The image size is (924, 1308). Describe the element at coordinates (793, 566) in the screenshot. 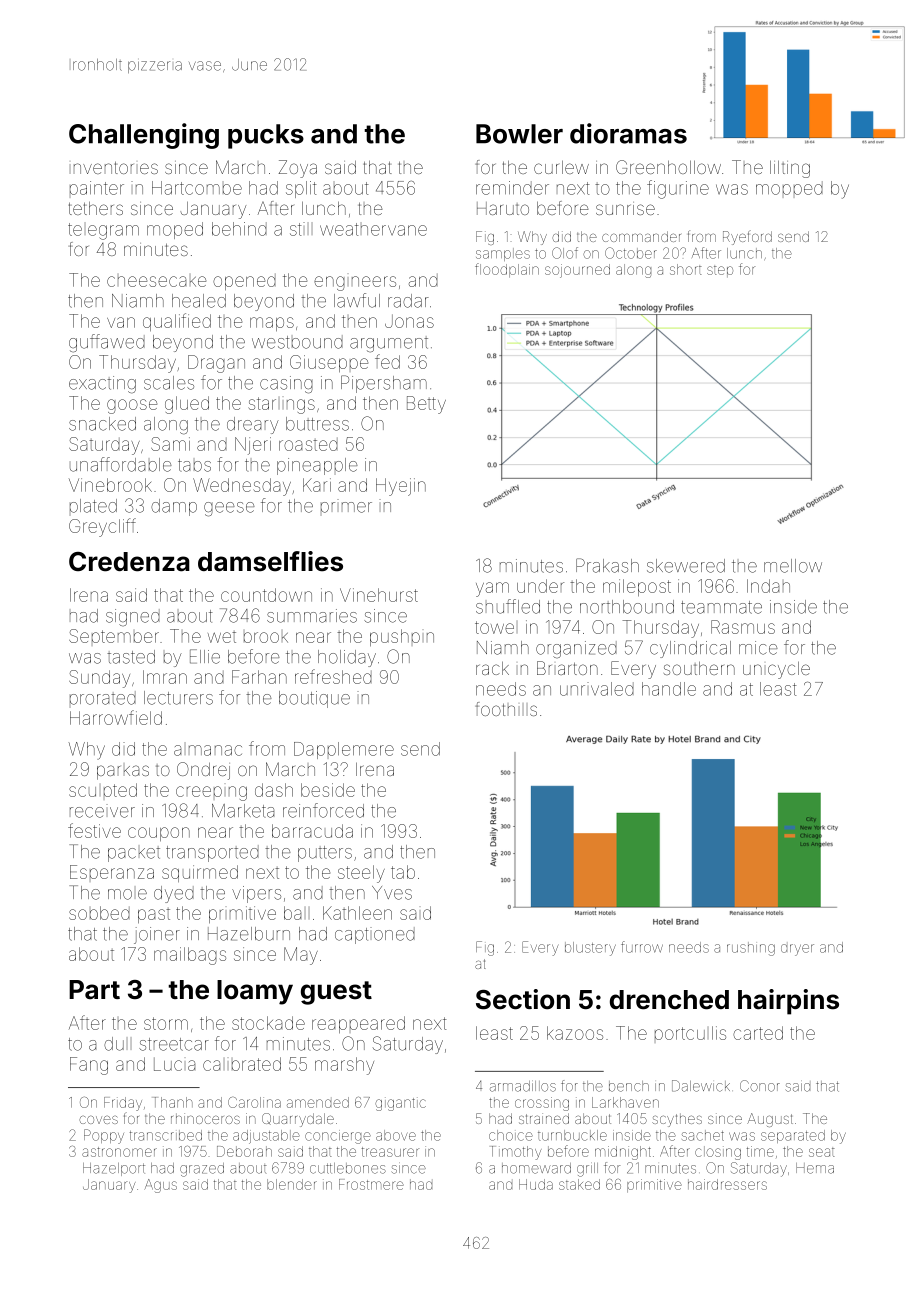

I see `mellow` at that location.
